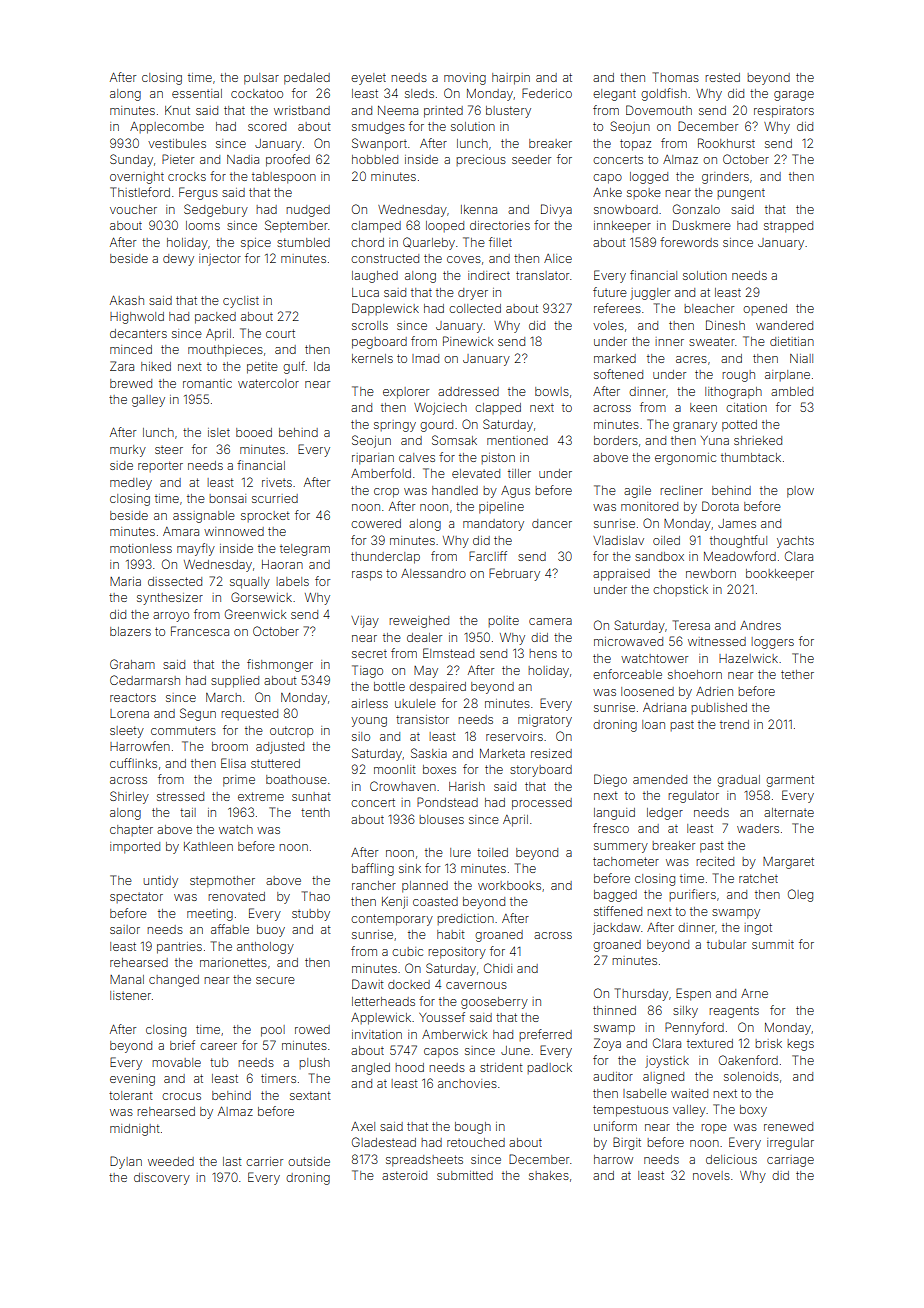  Describe the element at coordinates (125, 581) in the screenshot. I see `Maria` at that location.
